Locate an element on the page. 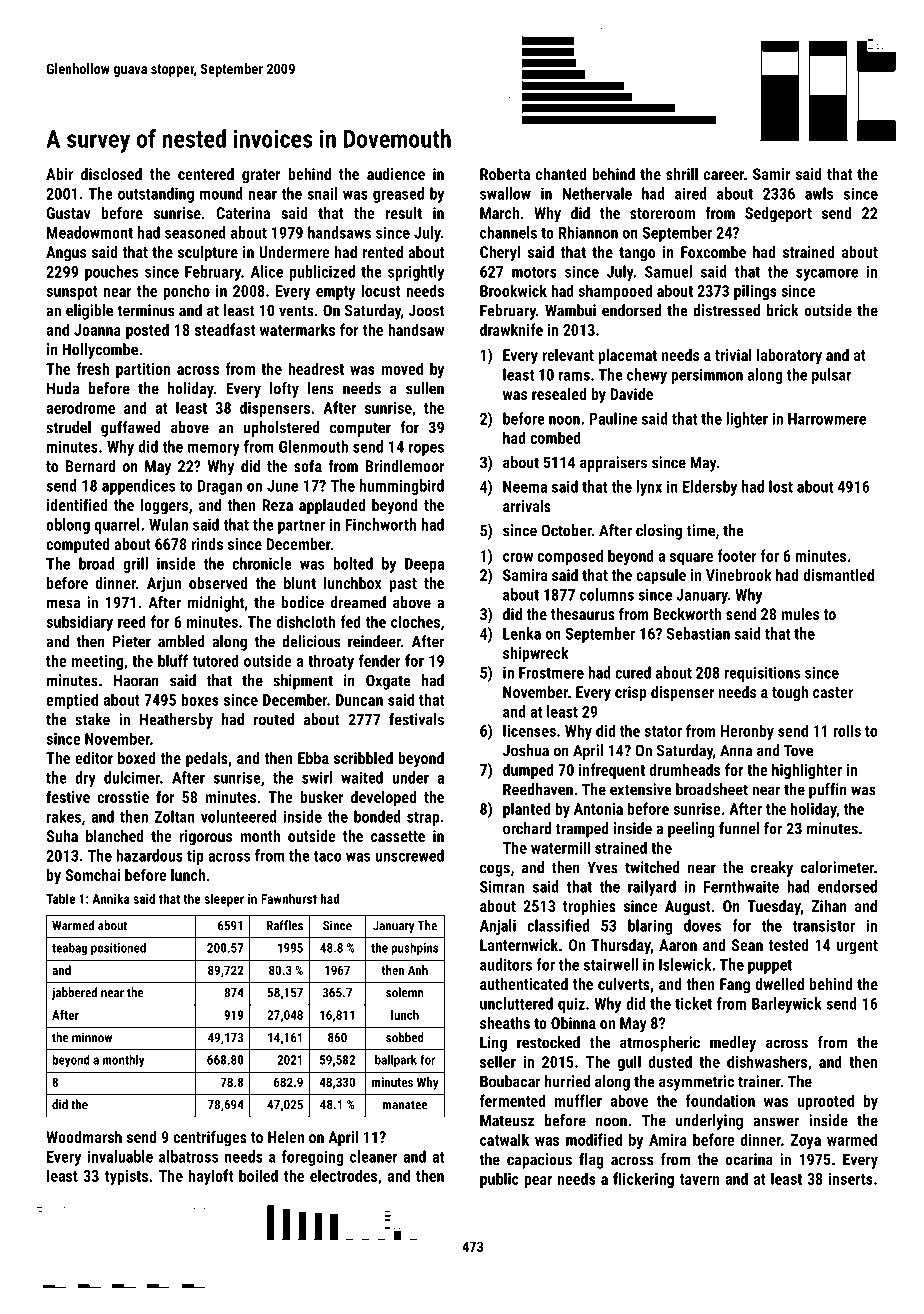  past is located at coordinates (403, 585).
